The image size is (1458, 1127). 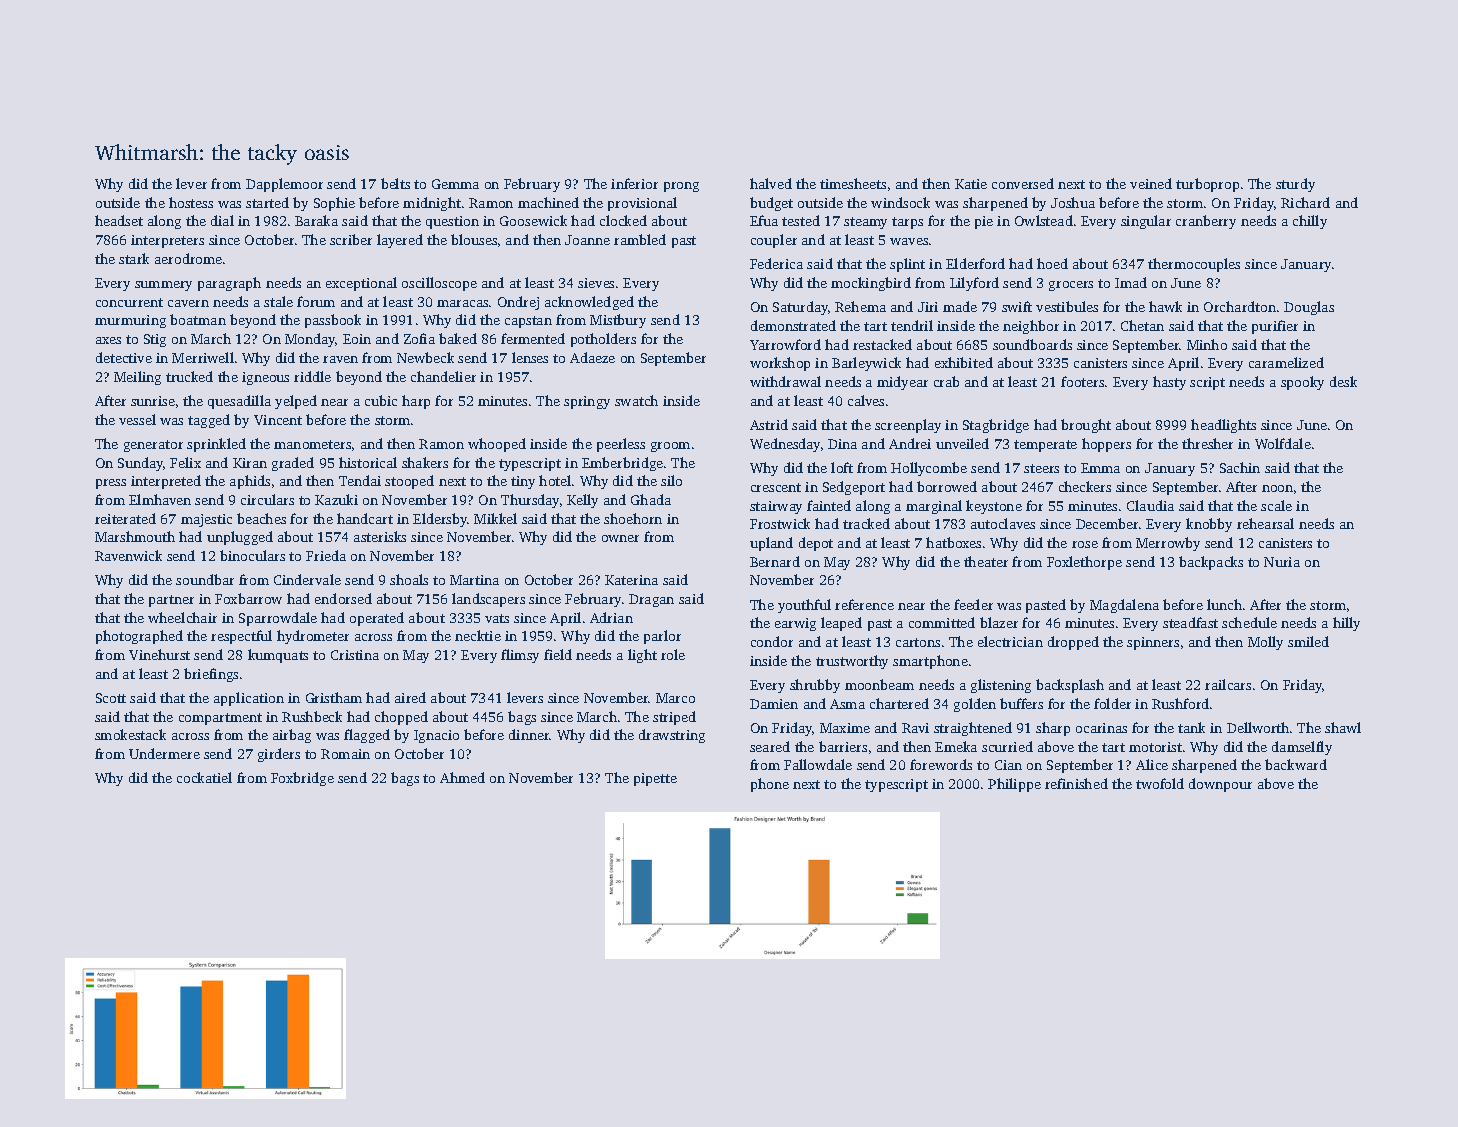 What do you see at coordinates (252, 555) in the page?
I see `binoculars` at bounding box center [252, 555].
